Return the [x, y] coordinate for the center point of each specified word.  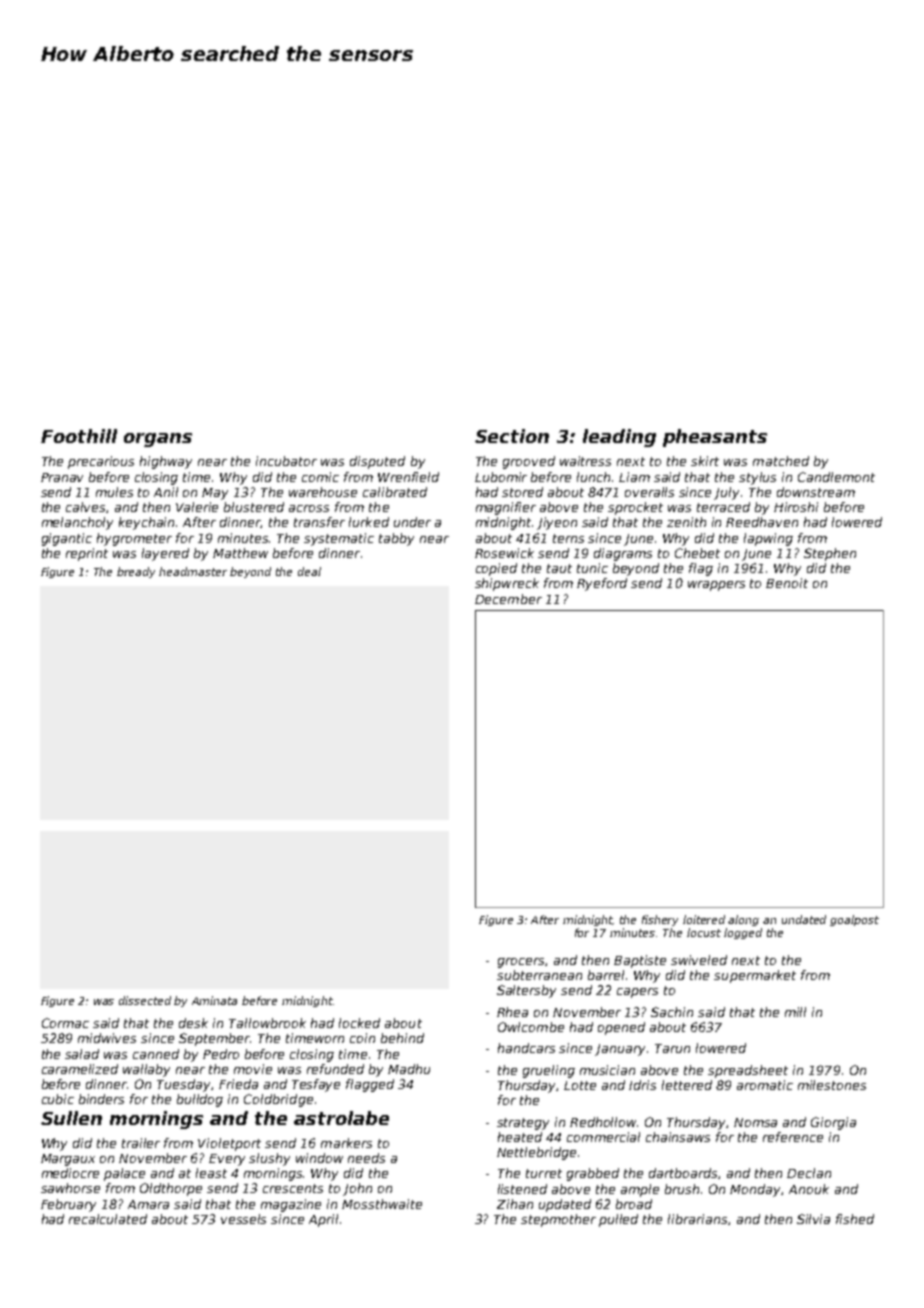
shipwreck [507, 584]
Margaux [68, 1160]
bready [136, 572]
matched [781, 461]
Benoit [787, 583]
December [508, 599]
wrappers [716, 586]
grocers [521, 963]
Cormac [65, 1023]
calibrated [395, 492]
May [215, 494]
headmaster [193, 571]
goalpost [854, 920]
